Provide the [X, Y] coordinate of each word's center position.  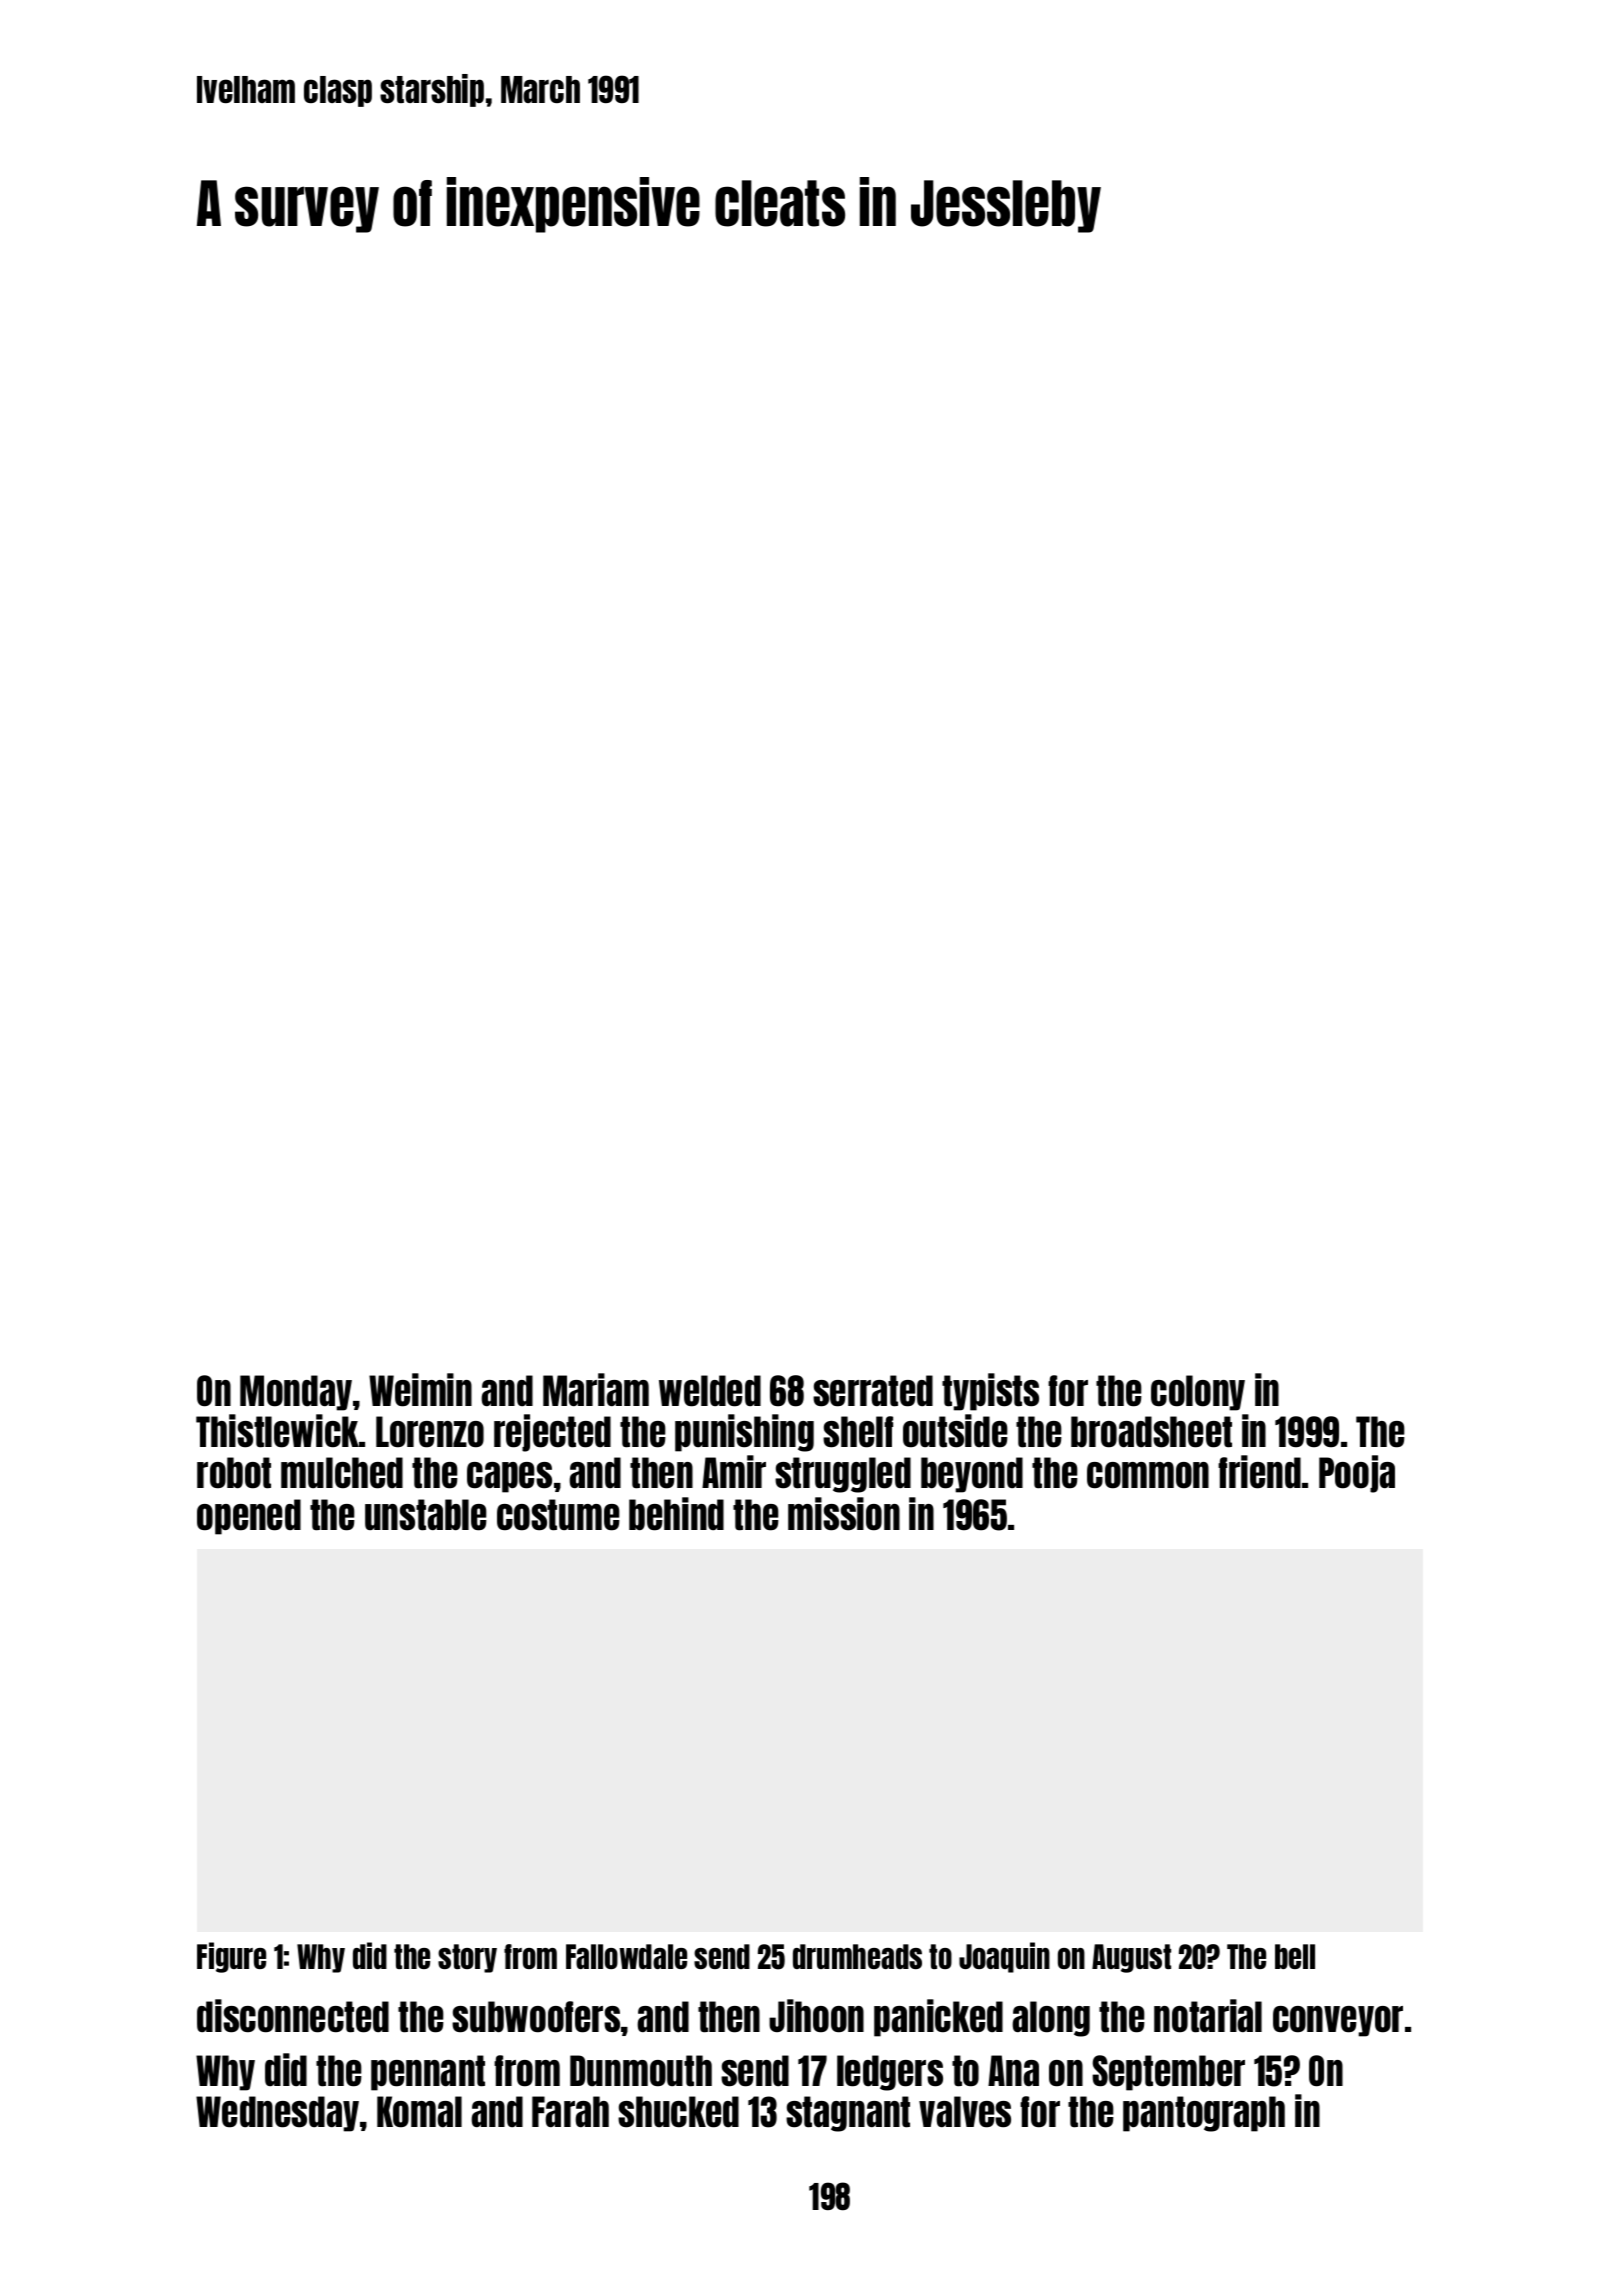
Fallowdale [626, 1956]
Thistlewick [277, 1431]
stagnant [848, 2114]
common [1148, 1475]
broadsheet [1151, 1432]
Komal [419, 2112]
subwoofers [536, 2017]
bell [1295, 1956]
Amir [734, 1471]
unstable [426, 1515]
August [1131, 1958]
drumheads [857, 1956]
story [467, 1958]
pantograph [1204, 2114]
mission [844, 1514]
